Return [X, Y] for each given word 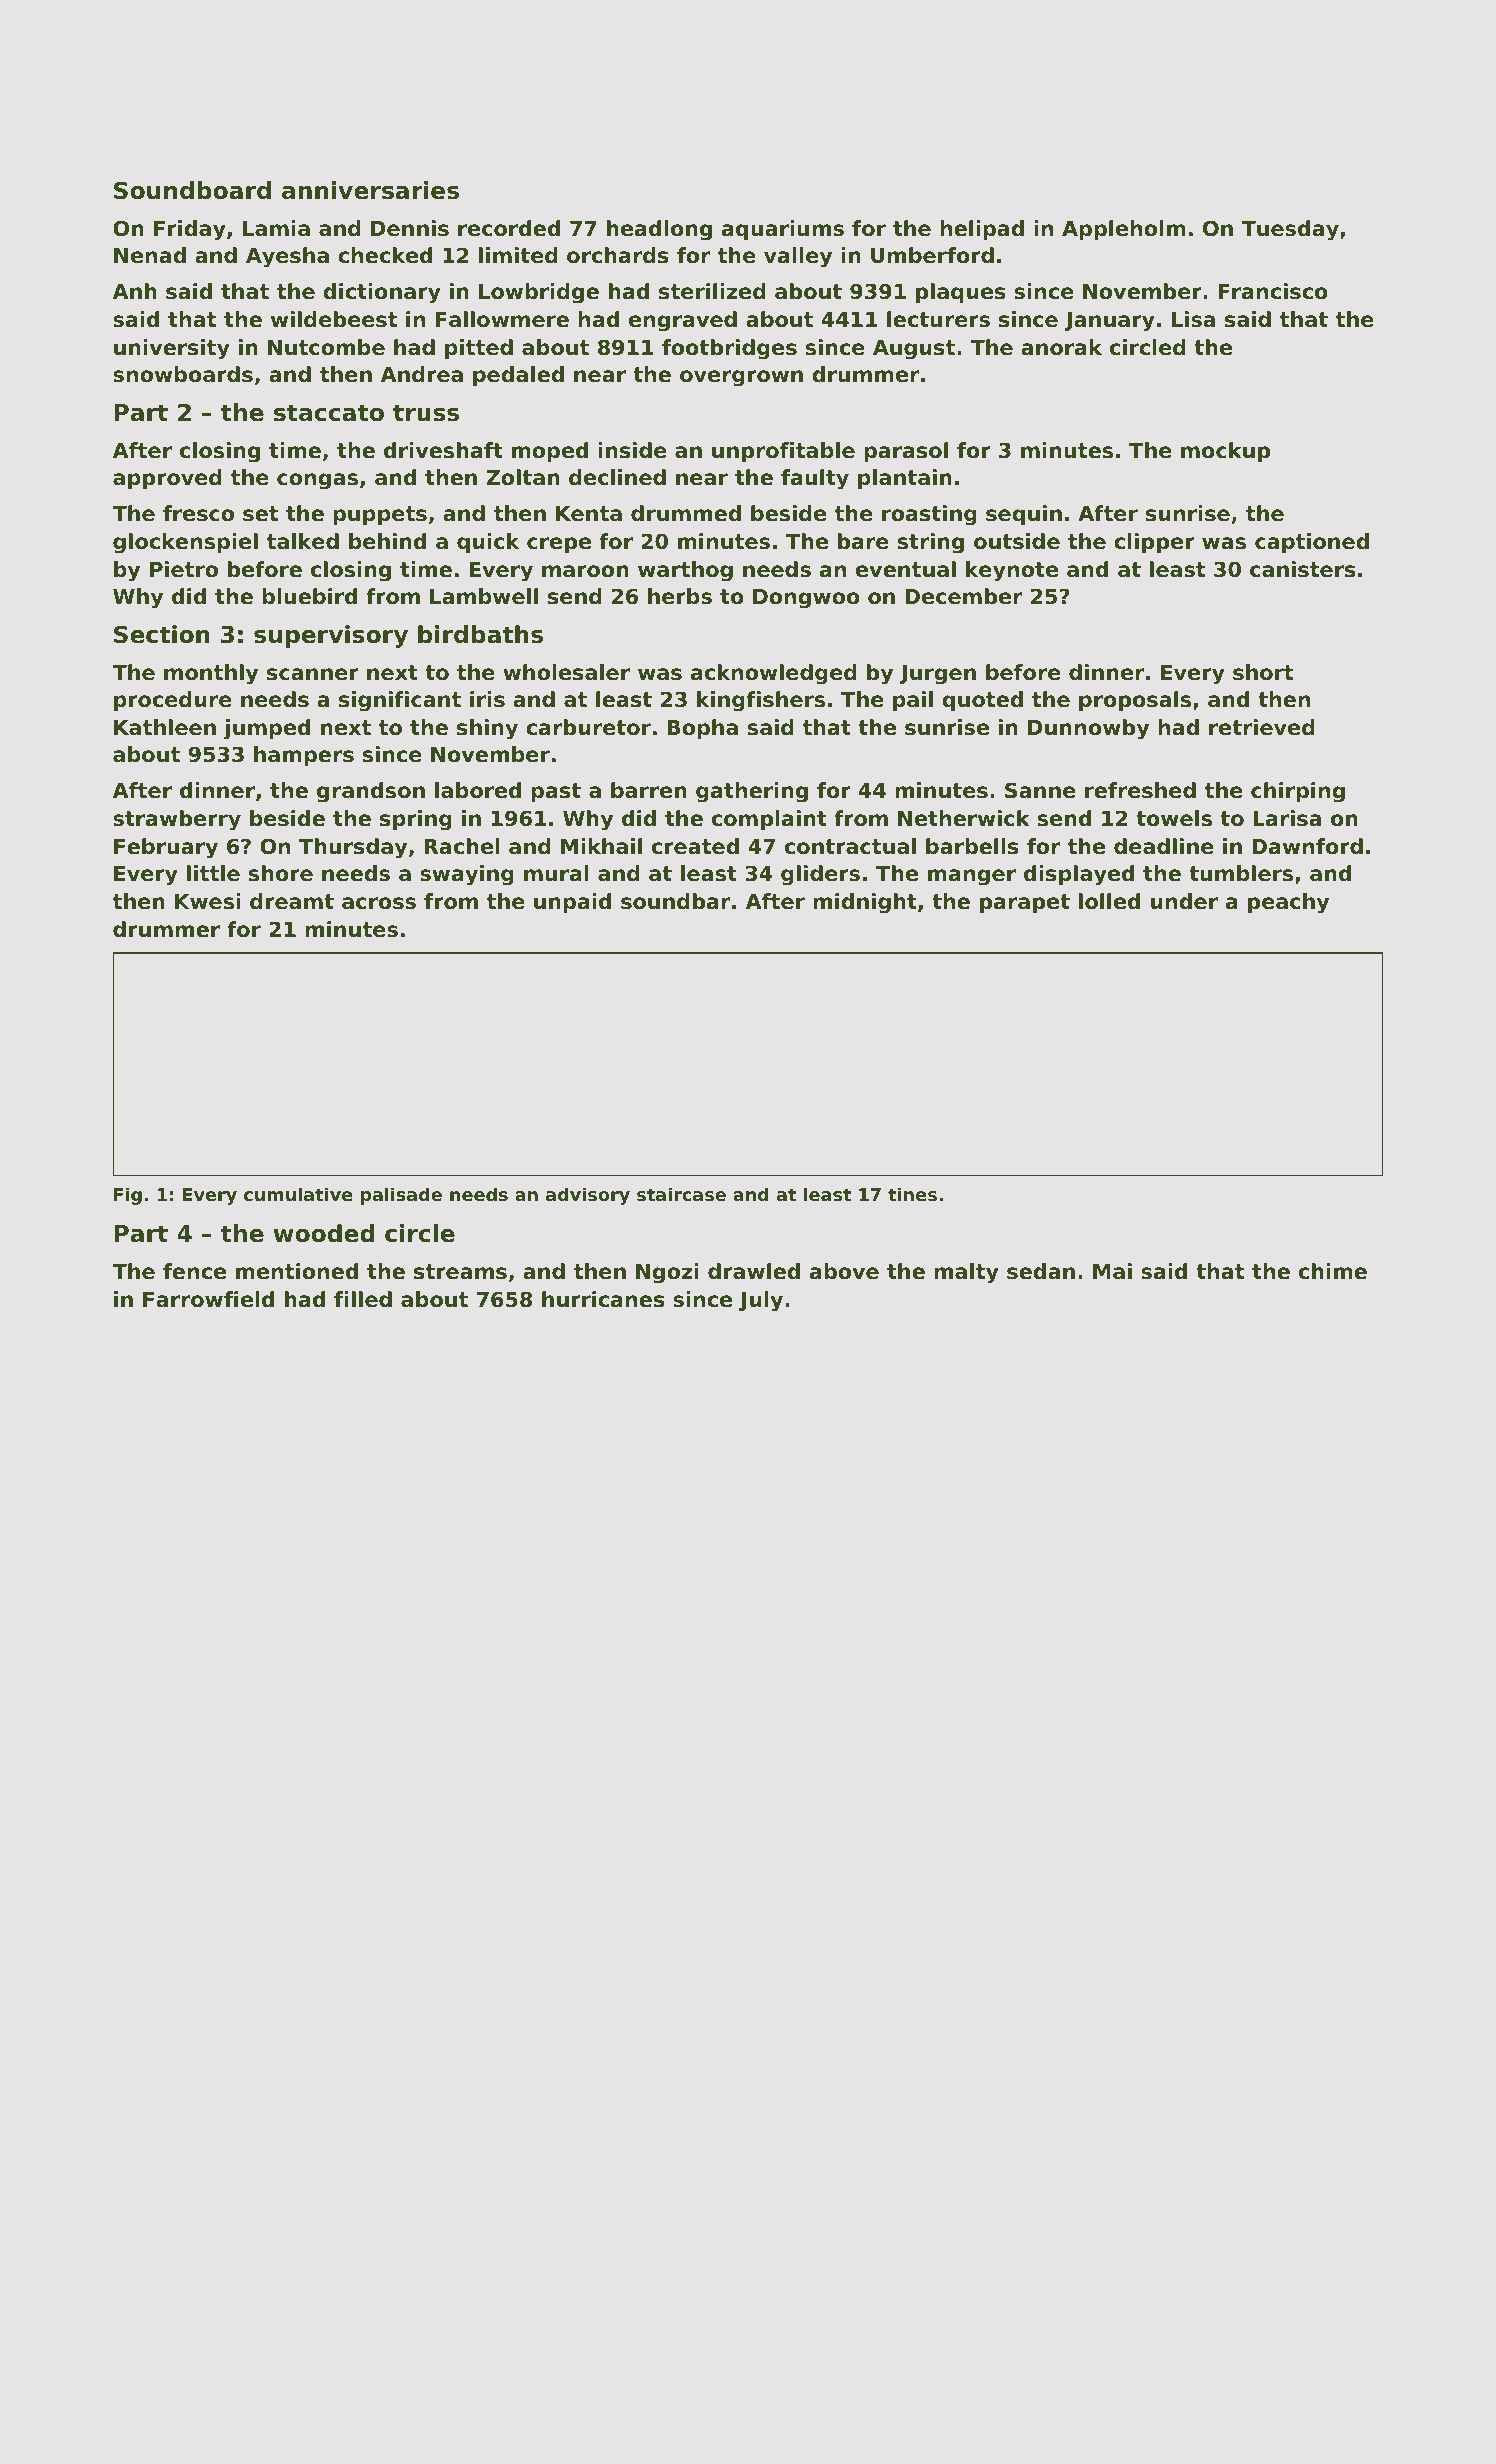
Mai [1112, 1271]
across [379, 903]
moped [550, 452]
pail [913, 701]
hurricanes [603, 1299]
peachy [1288, 903]
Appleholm [1124, 230]
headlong [659, 230]
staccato [329, 413]
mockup [1225, 452]
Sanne [1040, 790]
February [166, 848]
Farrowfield [208, 1299]
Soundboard [192, 190]
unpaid [572, 903]
